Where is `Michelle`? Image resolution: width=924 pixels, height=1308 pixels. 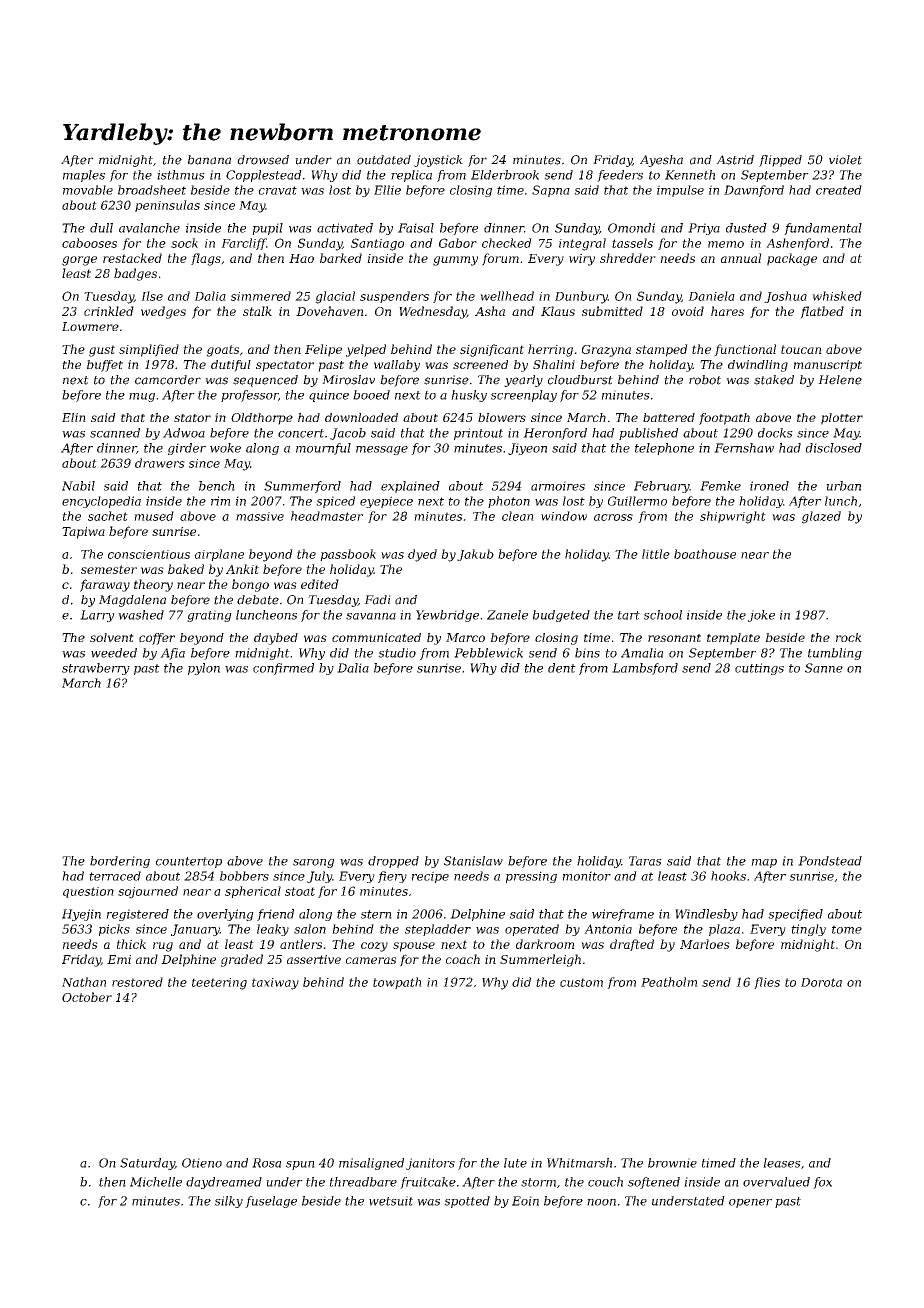
Michelle is located at coordinates (156, 1182).
